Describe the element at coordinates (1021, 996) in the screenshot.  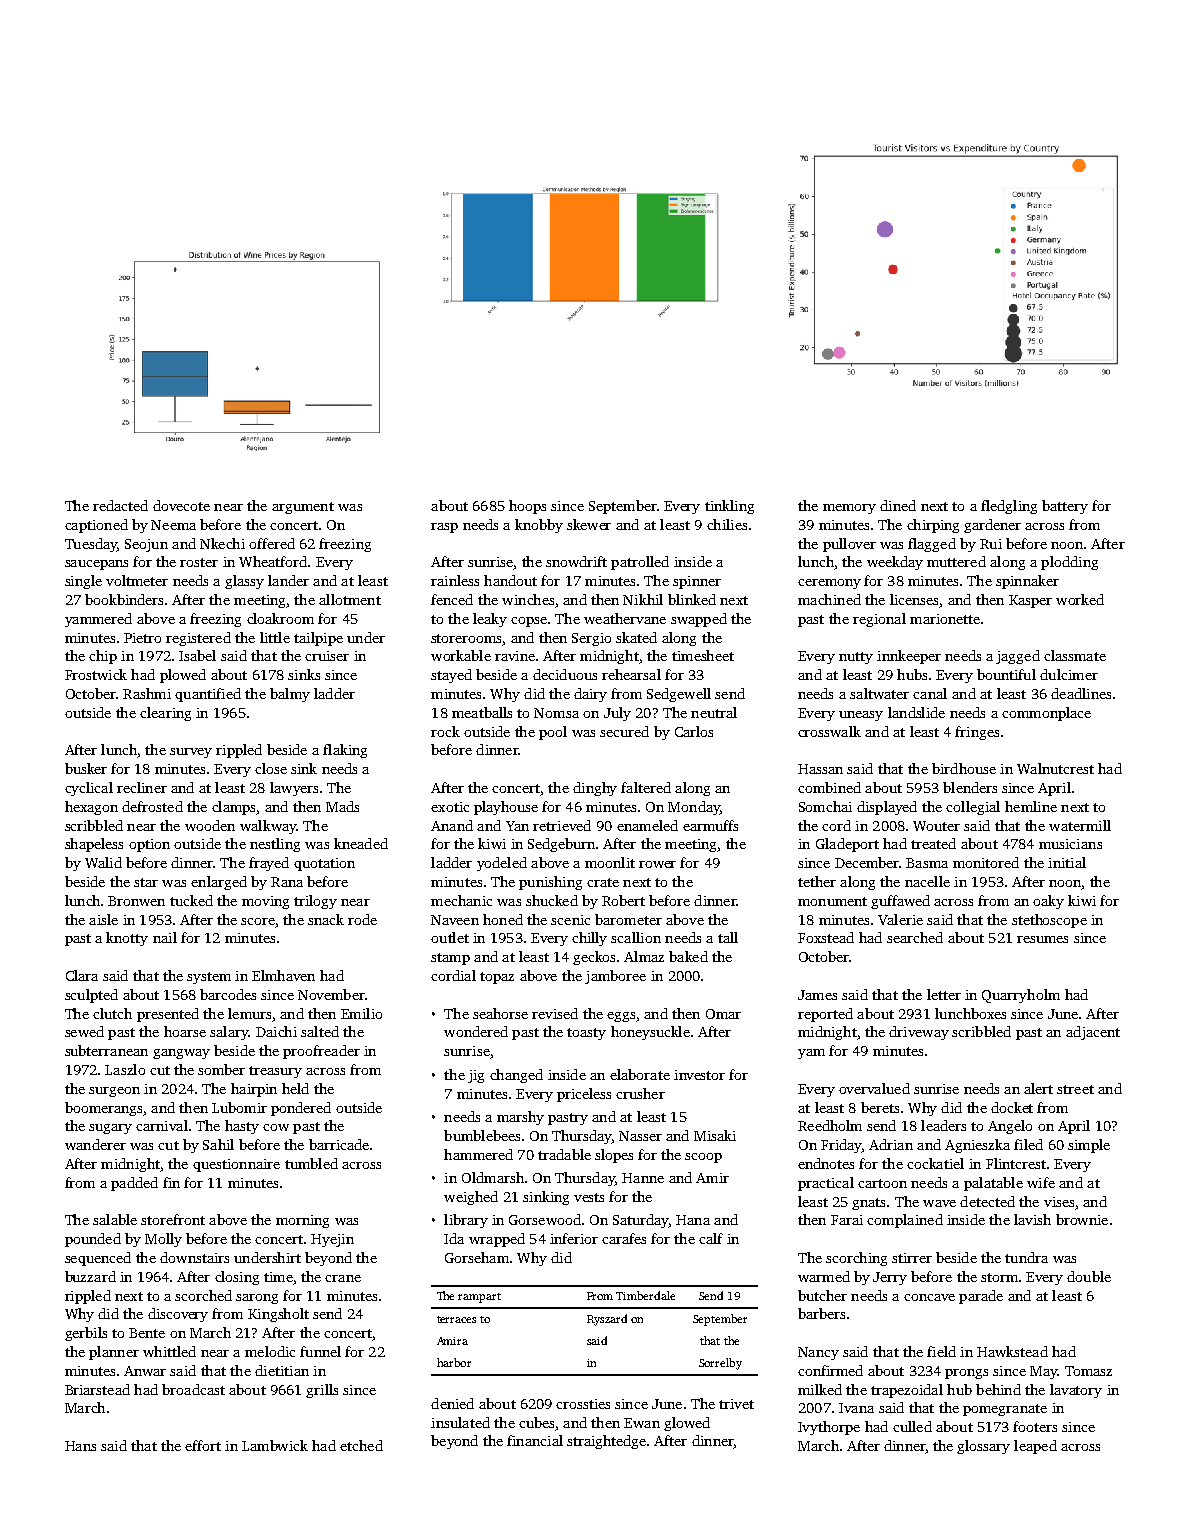
I see `Quarryholm` at that location.
